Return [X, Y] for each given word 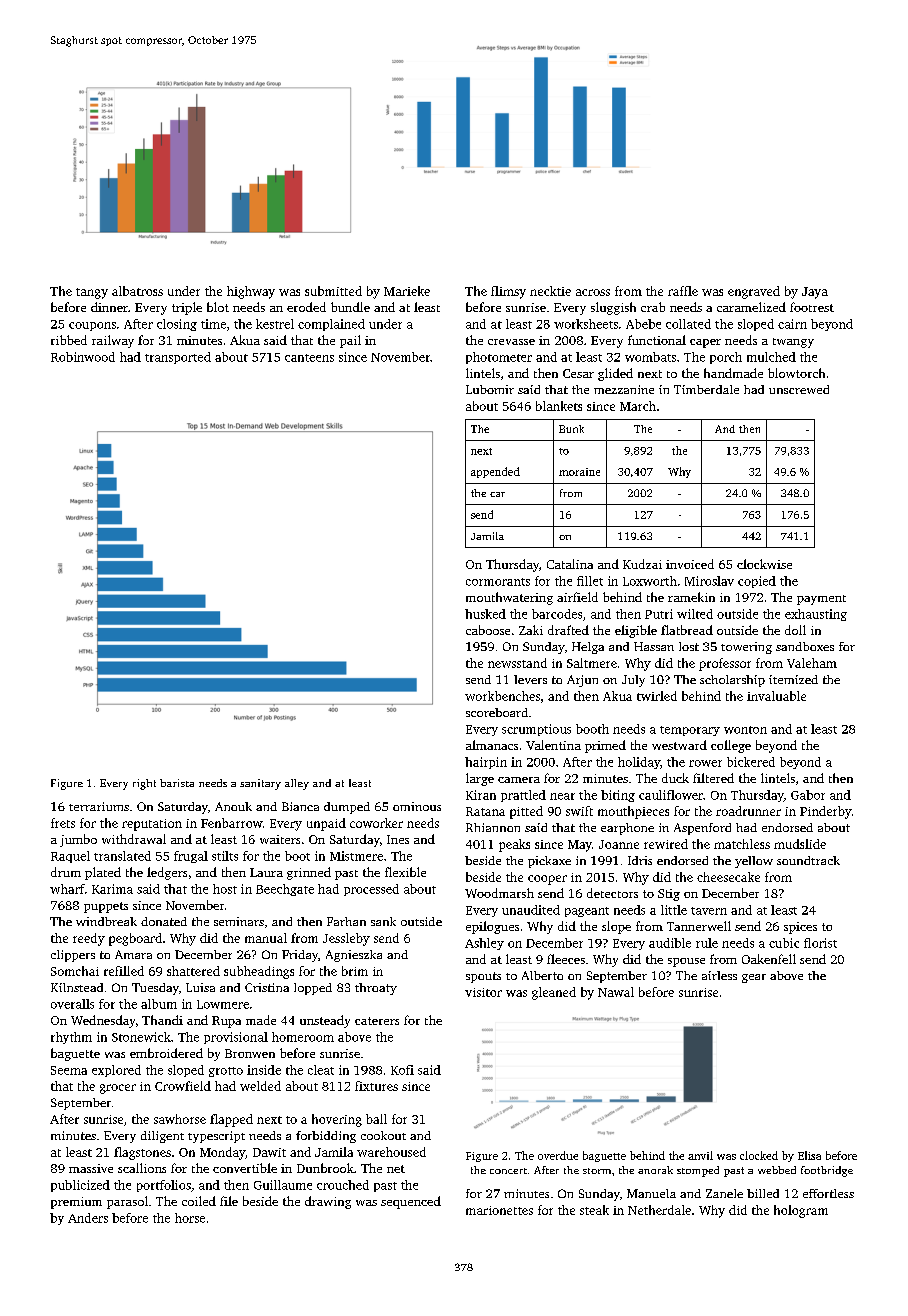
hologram [801, 1211]
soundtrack [808, 860]
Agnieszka [354, 956]
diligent [162, 1137]
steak [594, 1210]
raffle [683, 291]
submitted [333, 291]
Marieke [407, 291]
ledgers [167, 873]
